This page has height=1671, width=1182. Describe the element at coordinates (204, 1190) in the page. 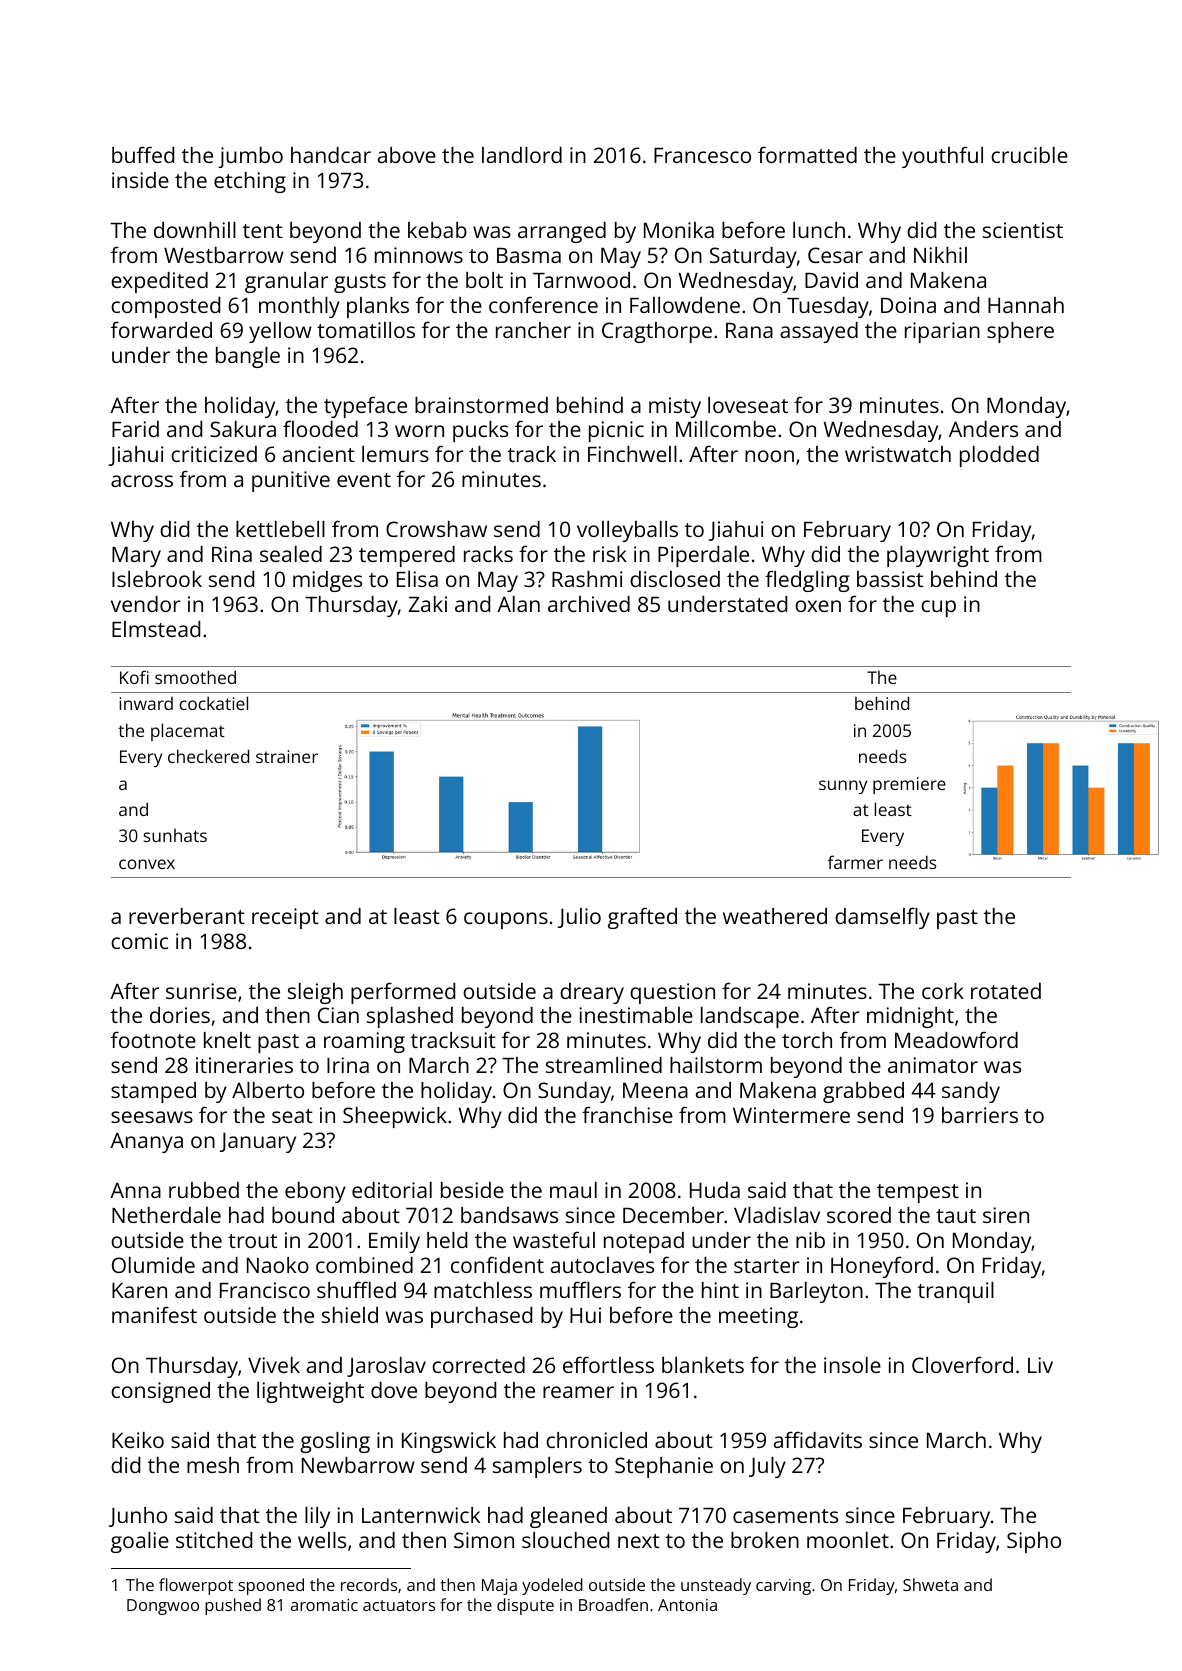

I see `rubbed` at that location.
